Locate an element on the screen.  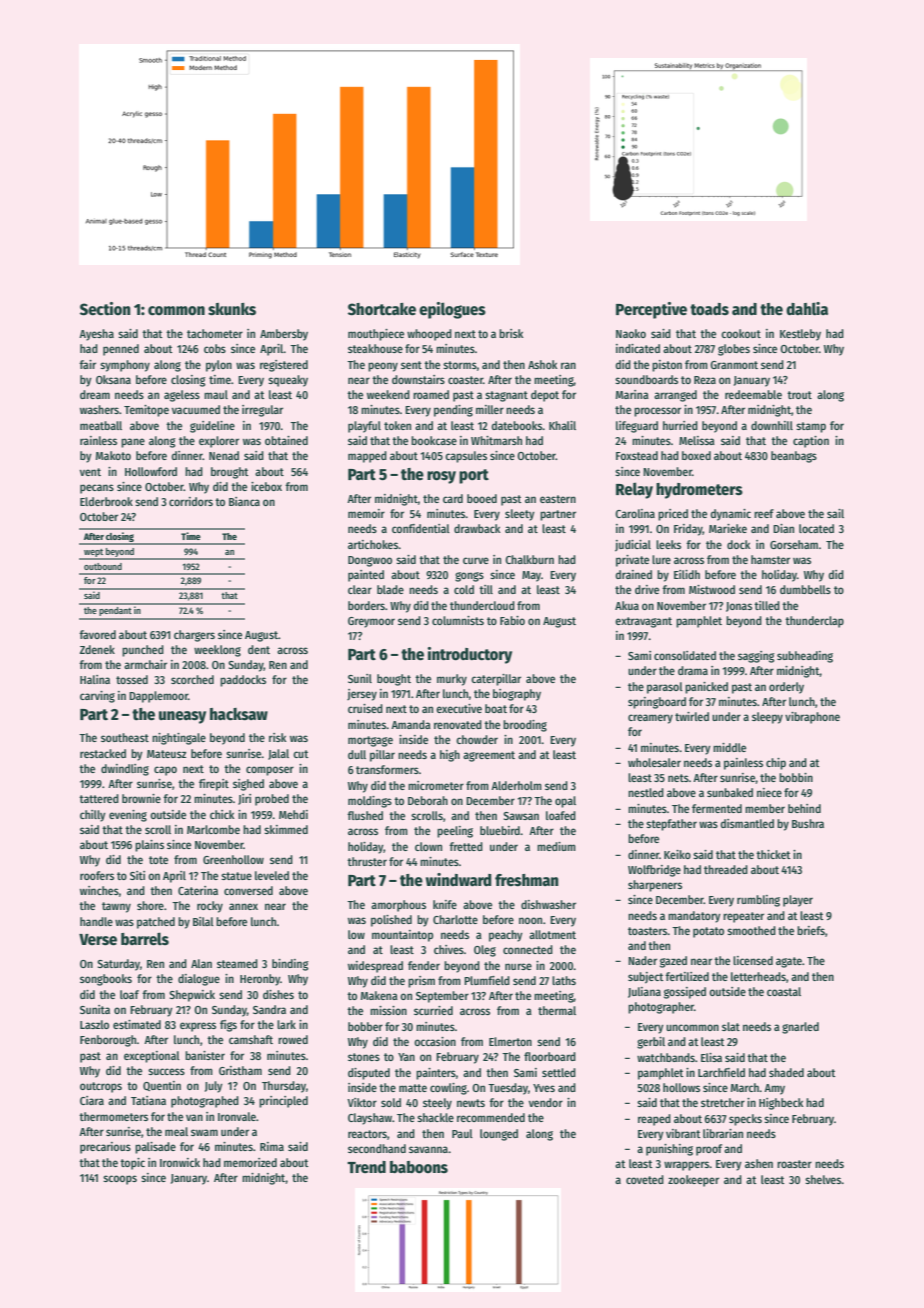
camshaft is located at coordinates (251, 1039).
